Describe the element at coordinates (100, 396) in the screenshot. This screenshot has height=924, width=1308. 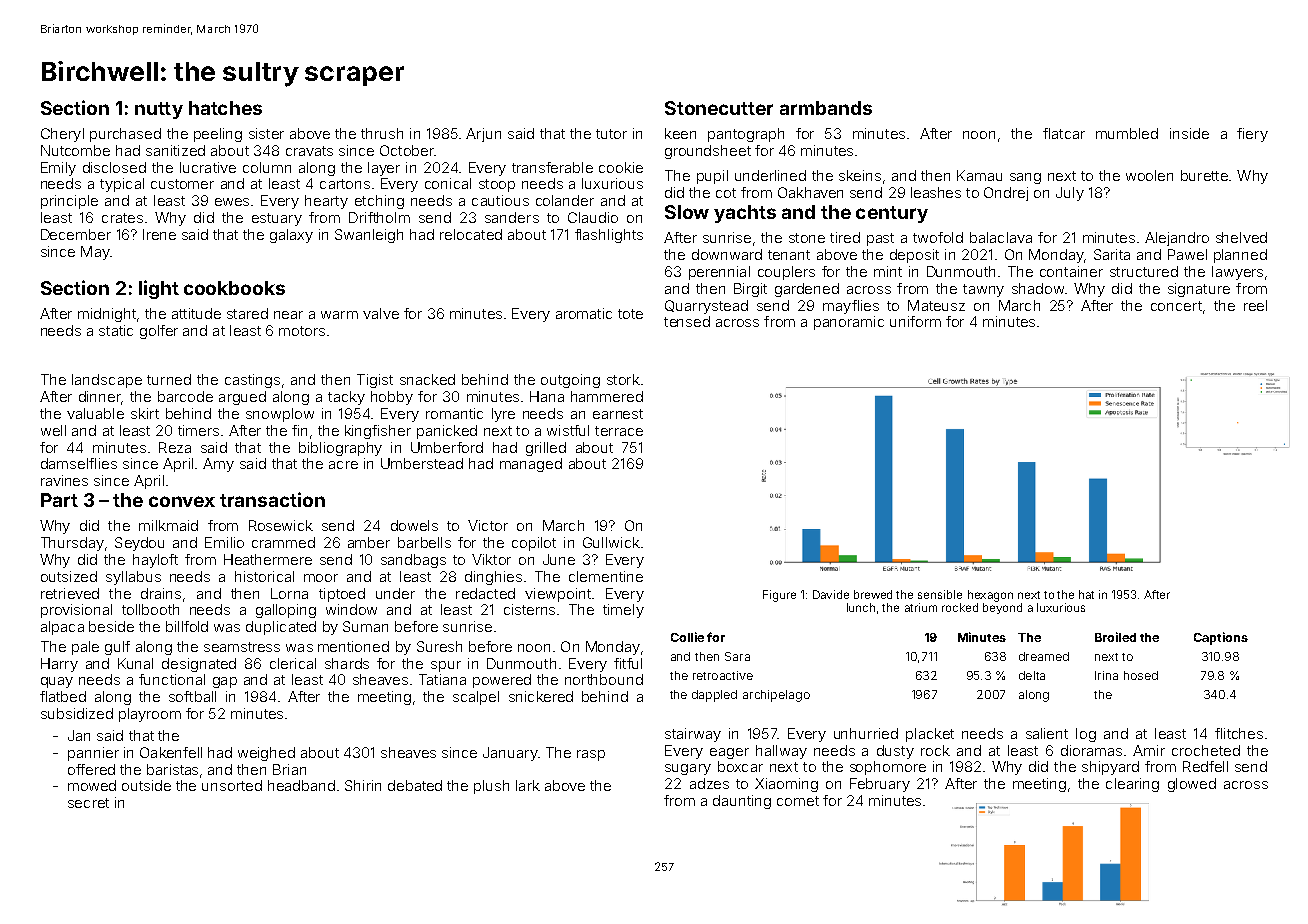
I see `dinner` at that location.
